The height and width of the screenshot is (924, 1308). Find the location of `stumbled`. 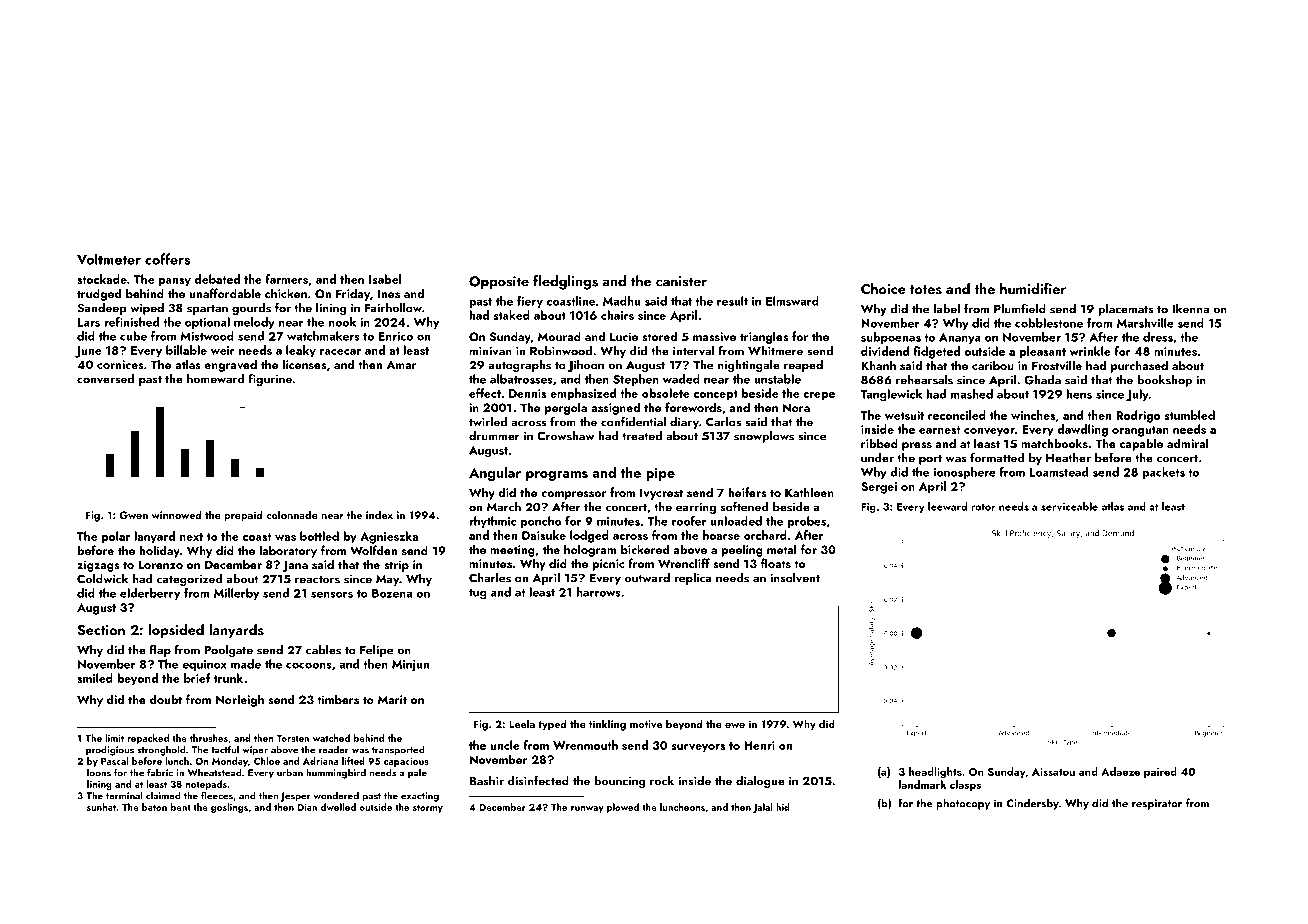

stumbled is located at coordinates (1190, 415).
